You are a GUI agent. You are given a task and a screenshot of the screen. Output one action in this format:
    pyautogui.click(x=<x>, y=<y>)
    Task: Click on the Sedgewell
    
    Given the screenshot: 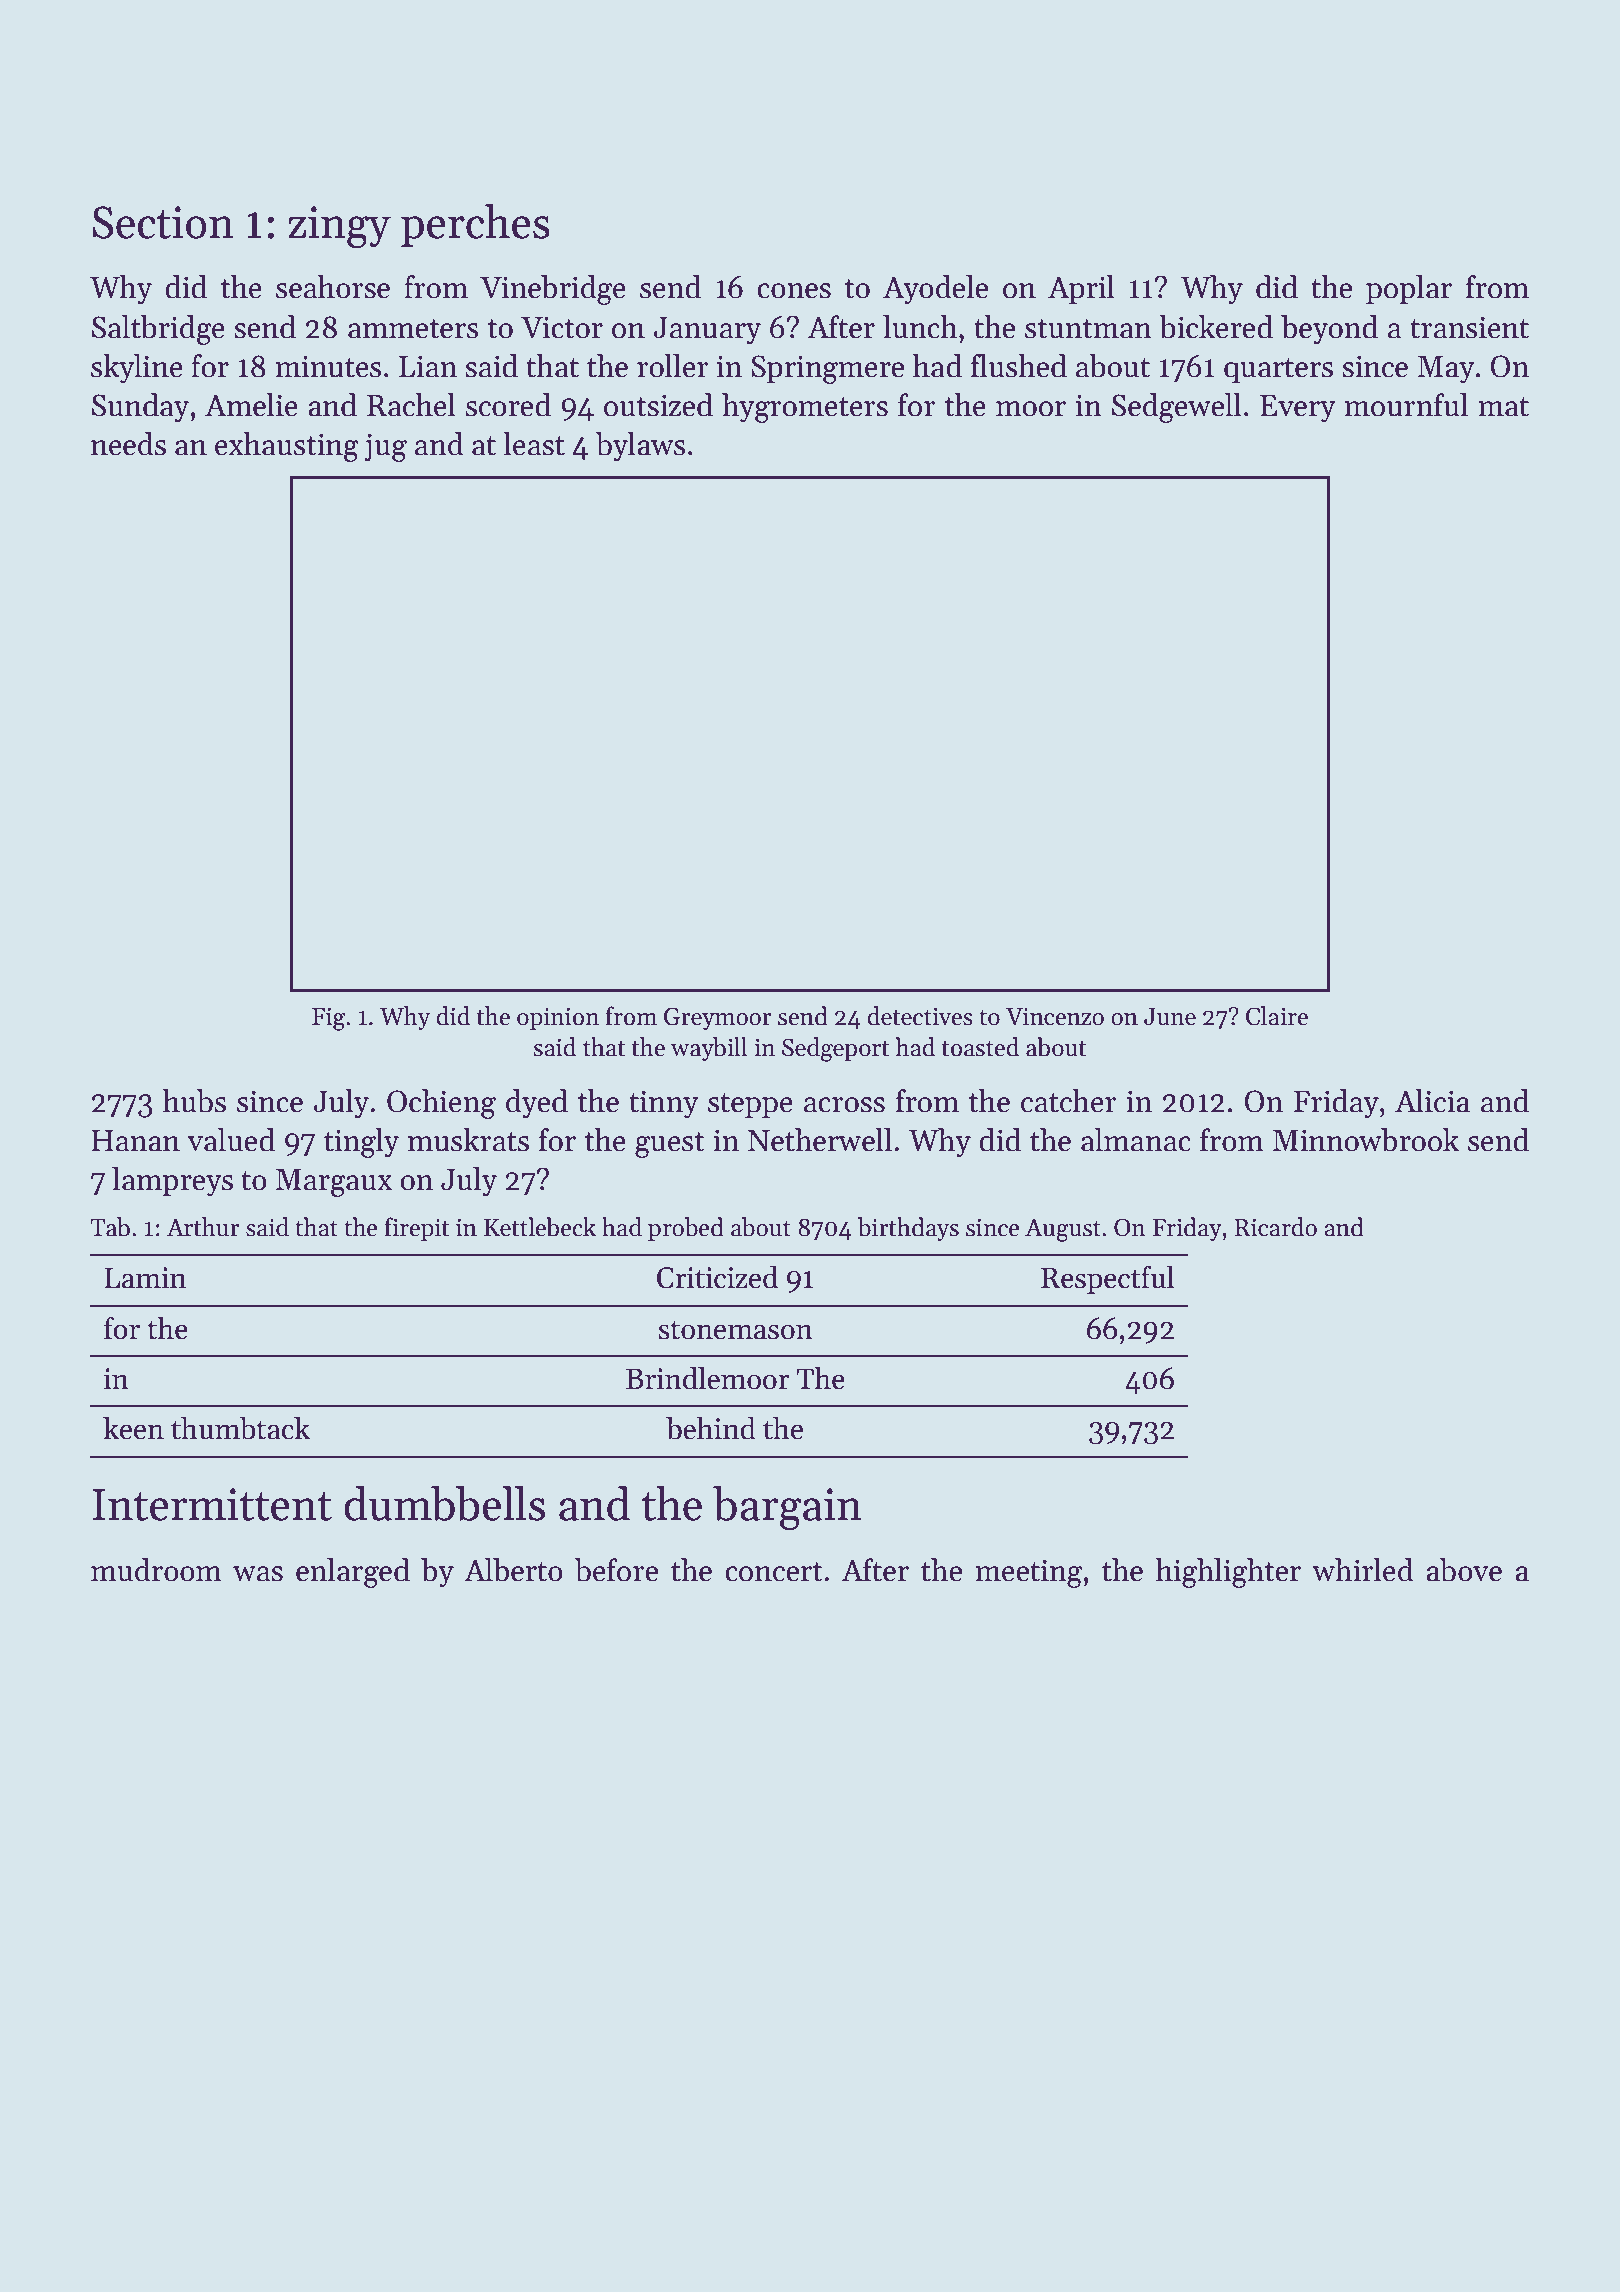 What is the action you would take?
    pyautogui.click(x=1177, y=408)
